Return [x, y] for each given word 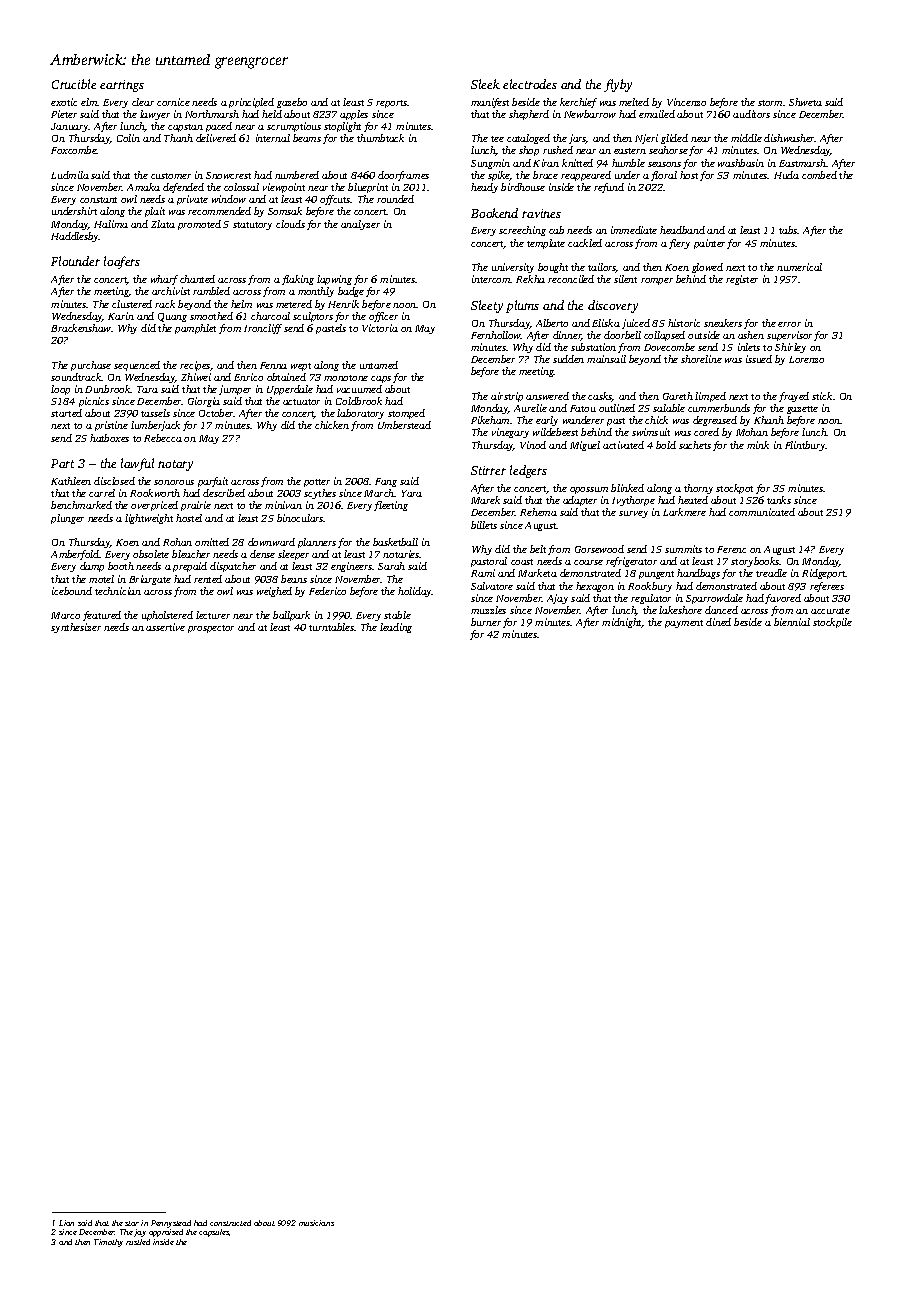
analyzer [360, 225]
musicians [316, 1223]
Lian [66, 1223]
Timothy [108, 1243]
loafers [122, 262]
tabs [788, 230]
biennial [792, 622]
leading [396, 628]
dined [718, 622]
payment [684, 624]
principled [251, 103]
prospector [211, 629]
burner [486, 622]
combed [819, 175]
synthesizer [76, 628]
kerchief [578, 103]
